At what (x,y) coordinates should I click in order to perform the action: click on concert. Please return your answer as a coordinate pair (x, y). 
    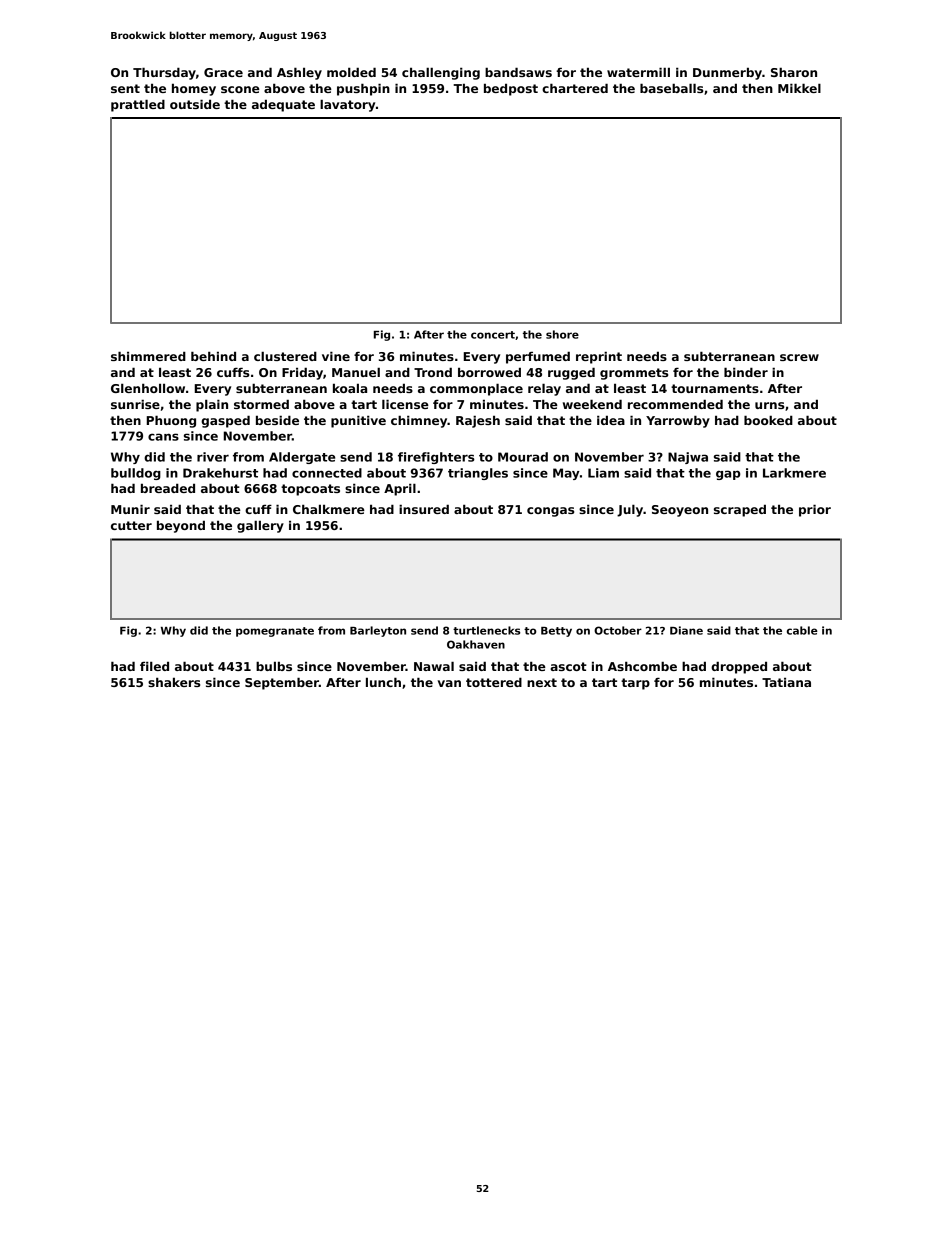
    Looking at the image, I should click on (493, 335).
